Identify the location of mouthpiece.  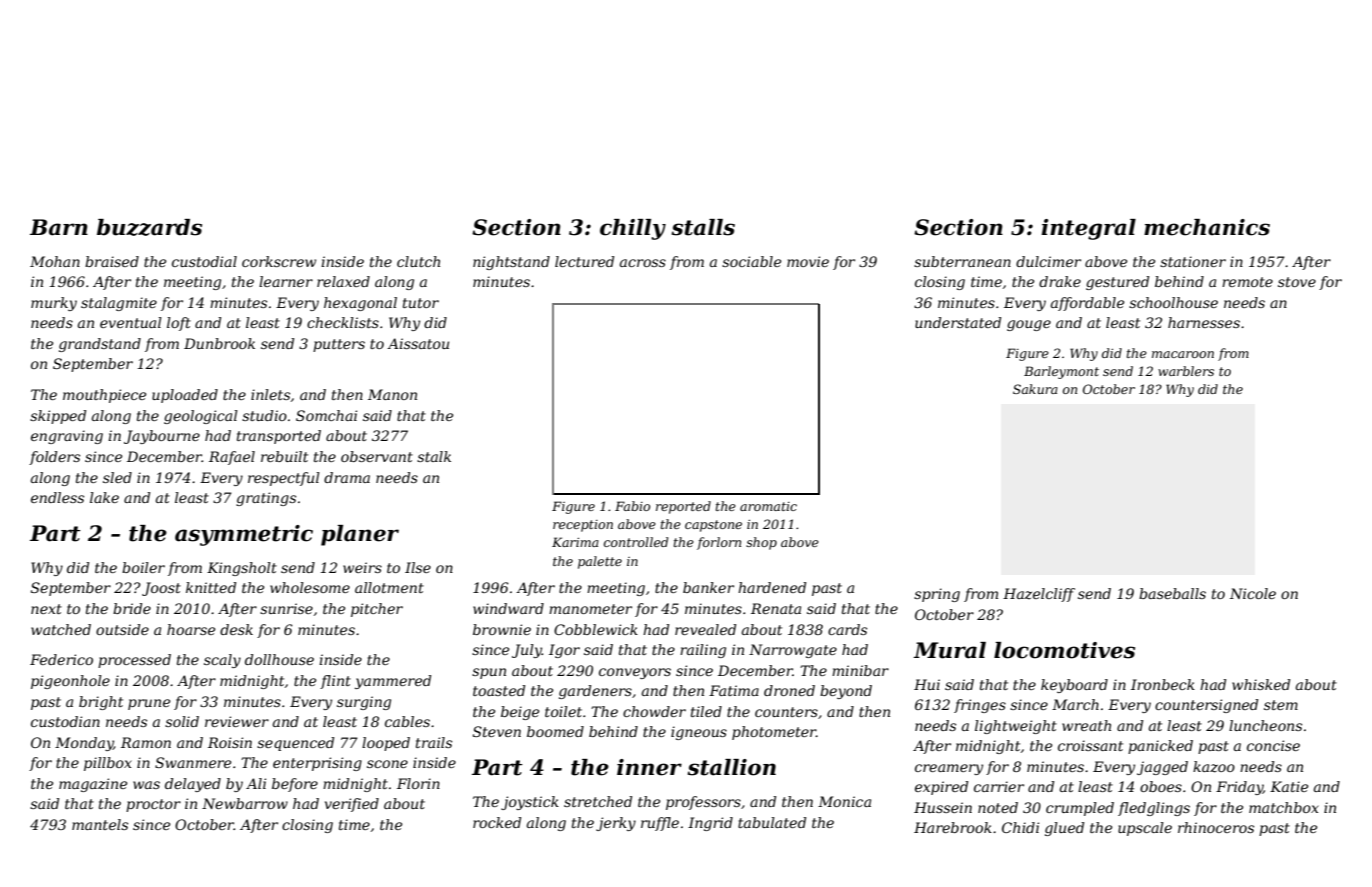
(104, 396).
